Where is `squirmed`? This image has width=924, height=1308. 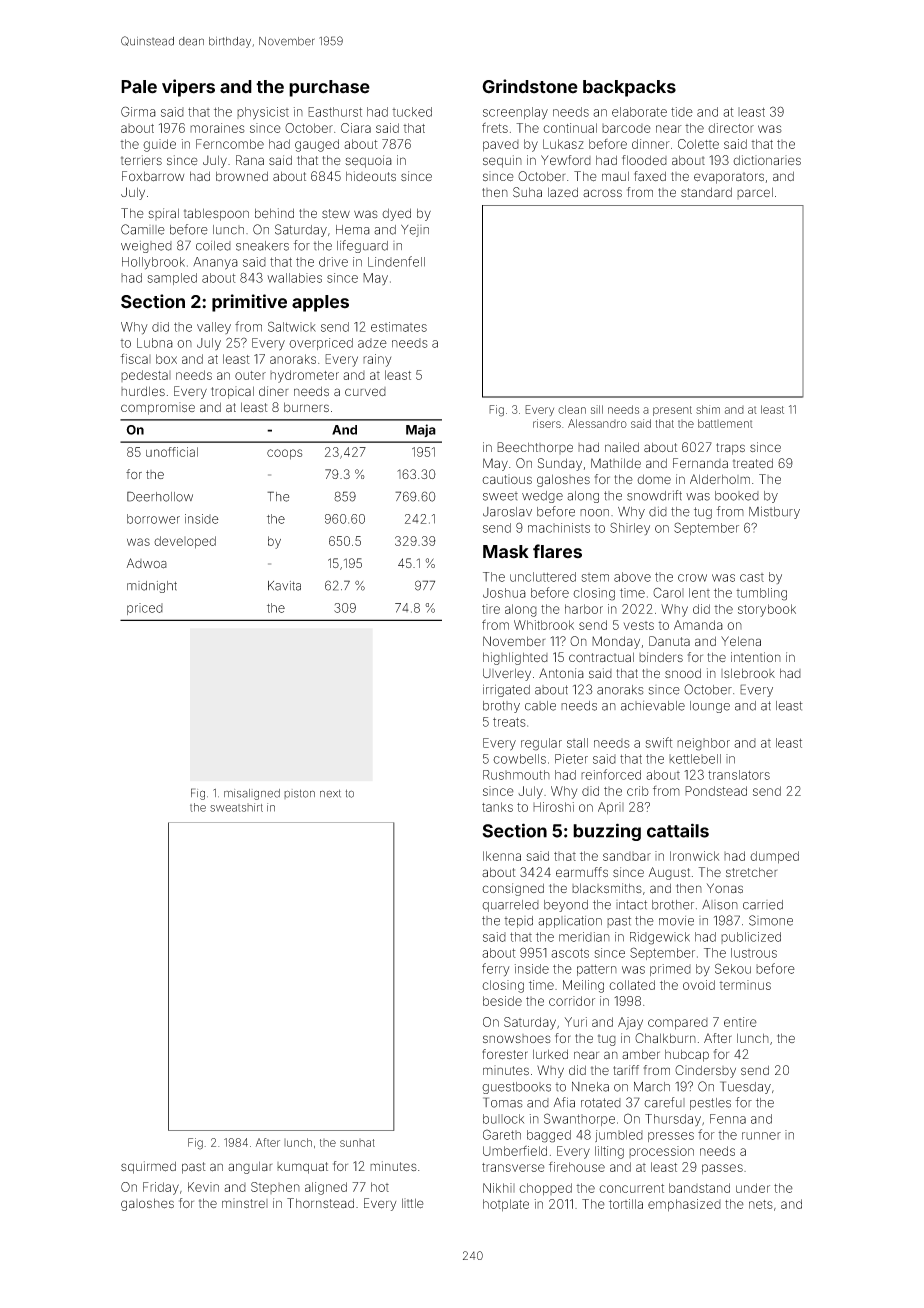 squirmed is located at coordinates (148, 1167).
